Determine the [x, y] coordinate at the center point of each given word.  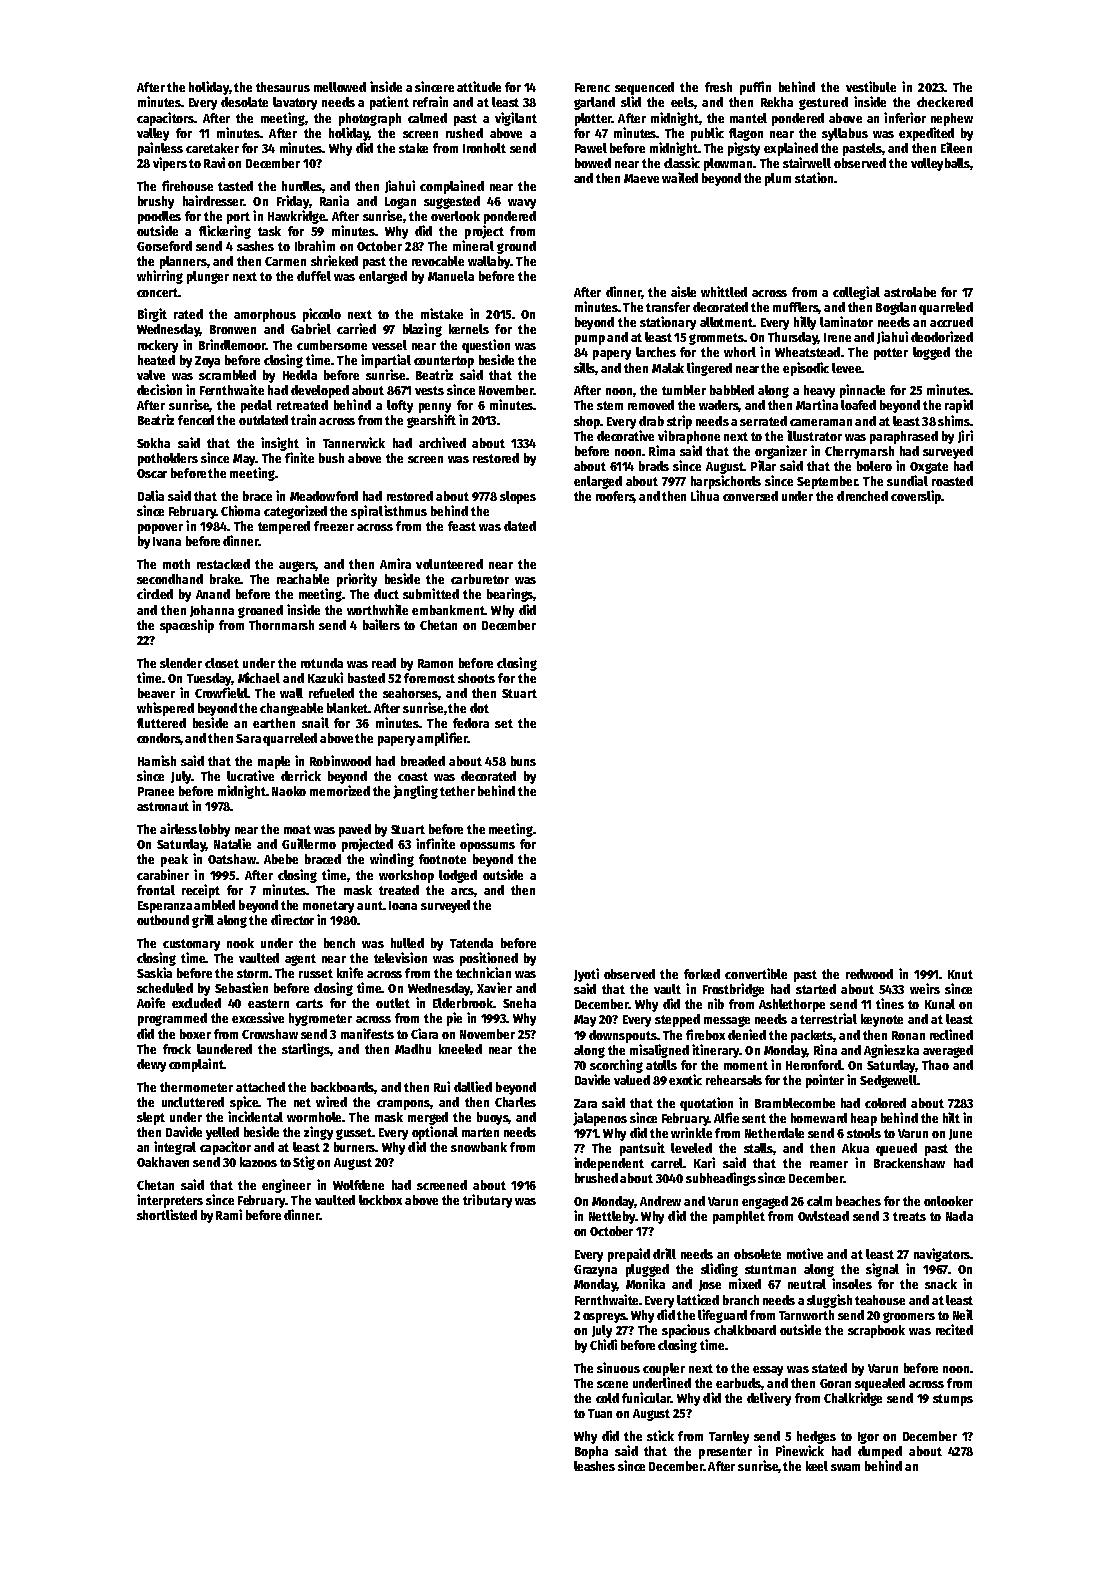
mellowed [340, 87]
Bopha [591, 1452]
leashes [594, 1466]
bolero [874, 466]
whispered [165, 709]
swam [845, 1467]
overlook [455, 216]
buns [523, 761]
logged [931, 353]
